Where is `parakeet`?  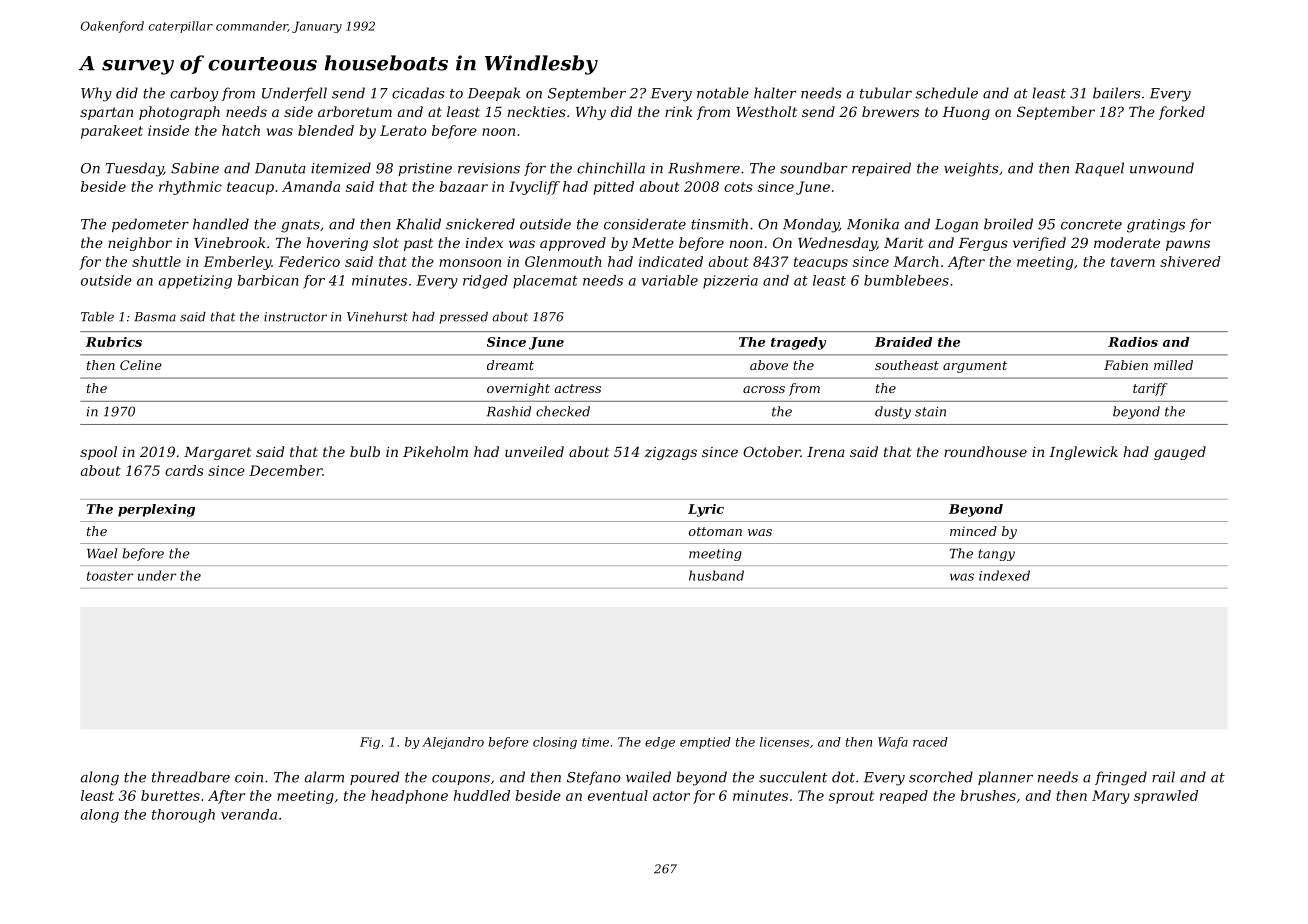 parakeet is located at coordinates (112, 132).
